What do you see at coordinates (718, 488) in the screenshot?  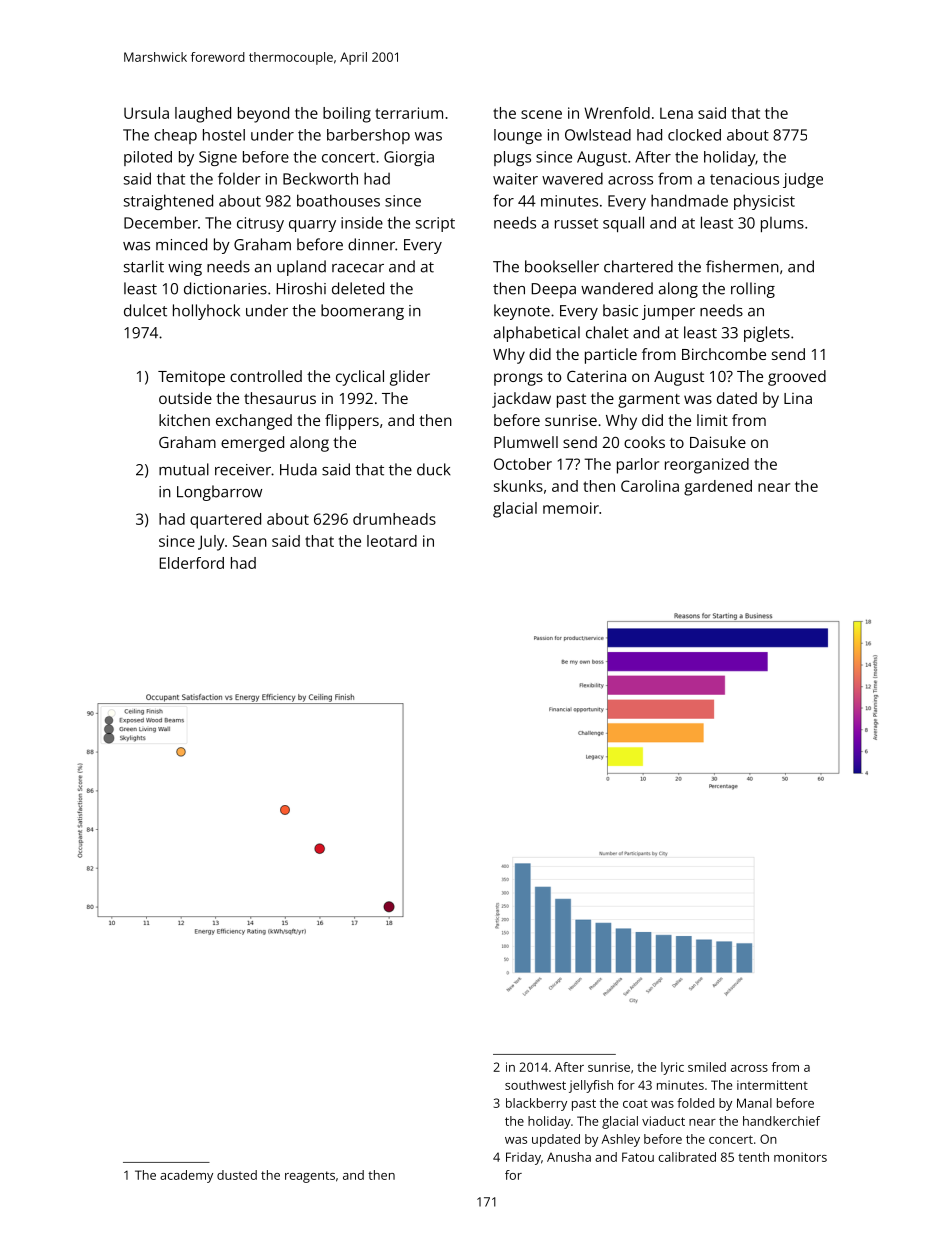 I see `gardened` at bounding box center [718, 488].
